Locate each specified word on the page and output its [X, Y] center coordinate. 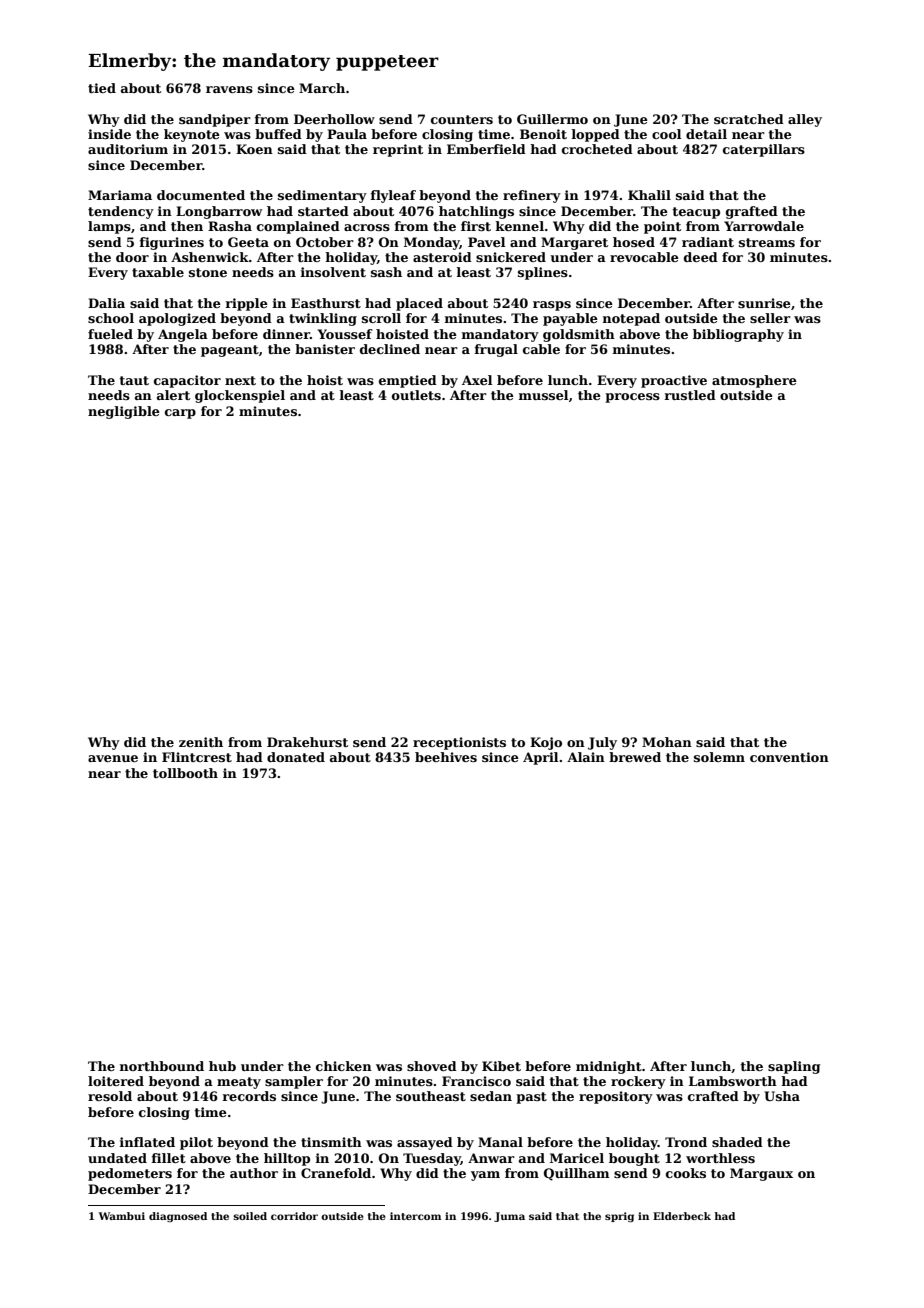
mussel [543, 395]
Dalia [106, 303]
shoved [432, 1066]
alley [805, 120]
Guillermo [552, 119]
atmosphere [754, 381]
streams [767, 242]
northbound [162, 1066]
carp [180, 414]
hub [222, 1066]
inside [109, 134]
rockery [638, 1082]
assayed [425, 1143]
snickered [511, 257]
